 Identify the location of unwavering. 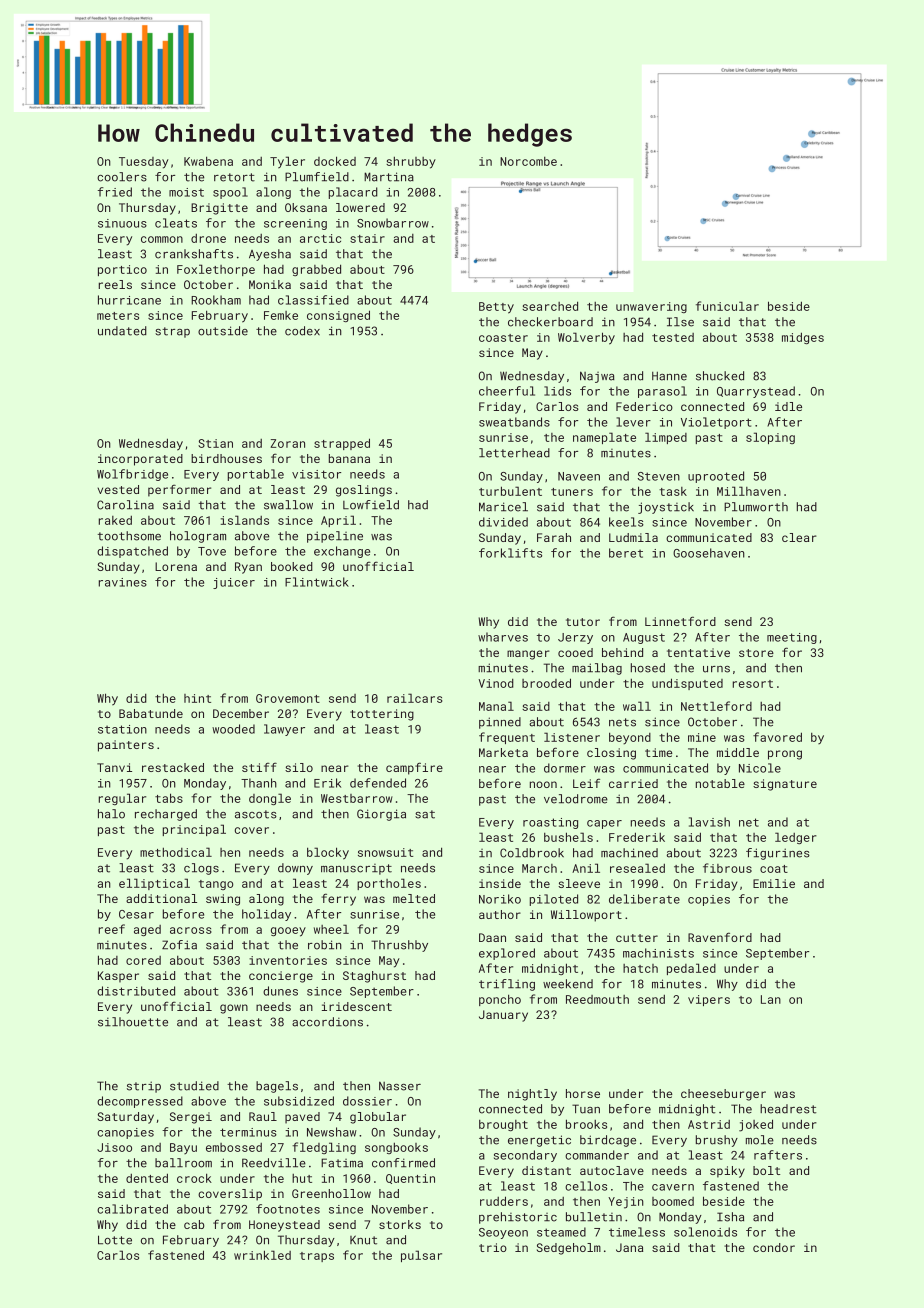
(651, 307).
